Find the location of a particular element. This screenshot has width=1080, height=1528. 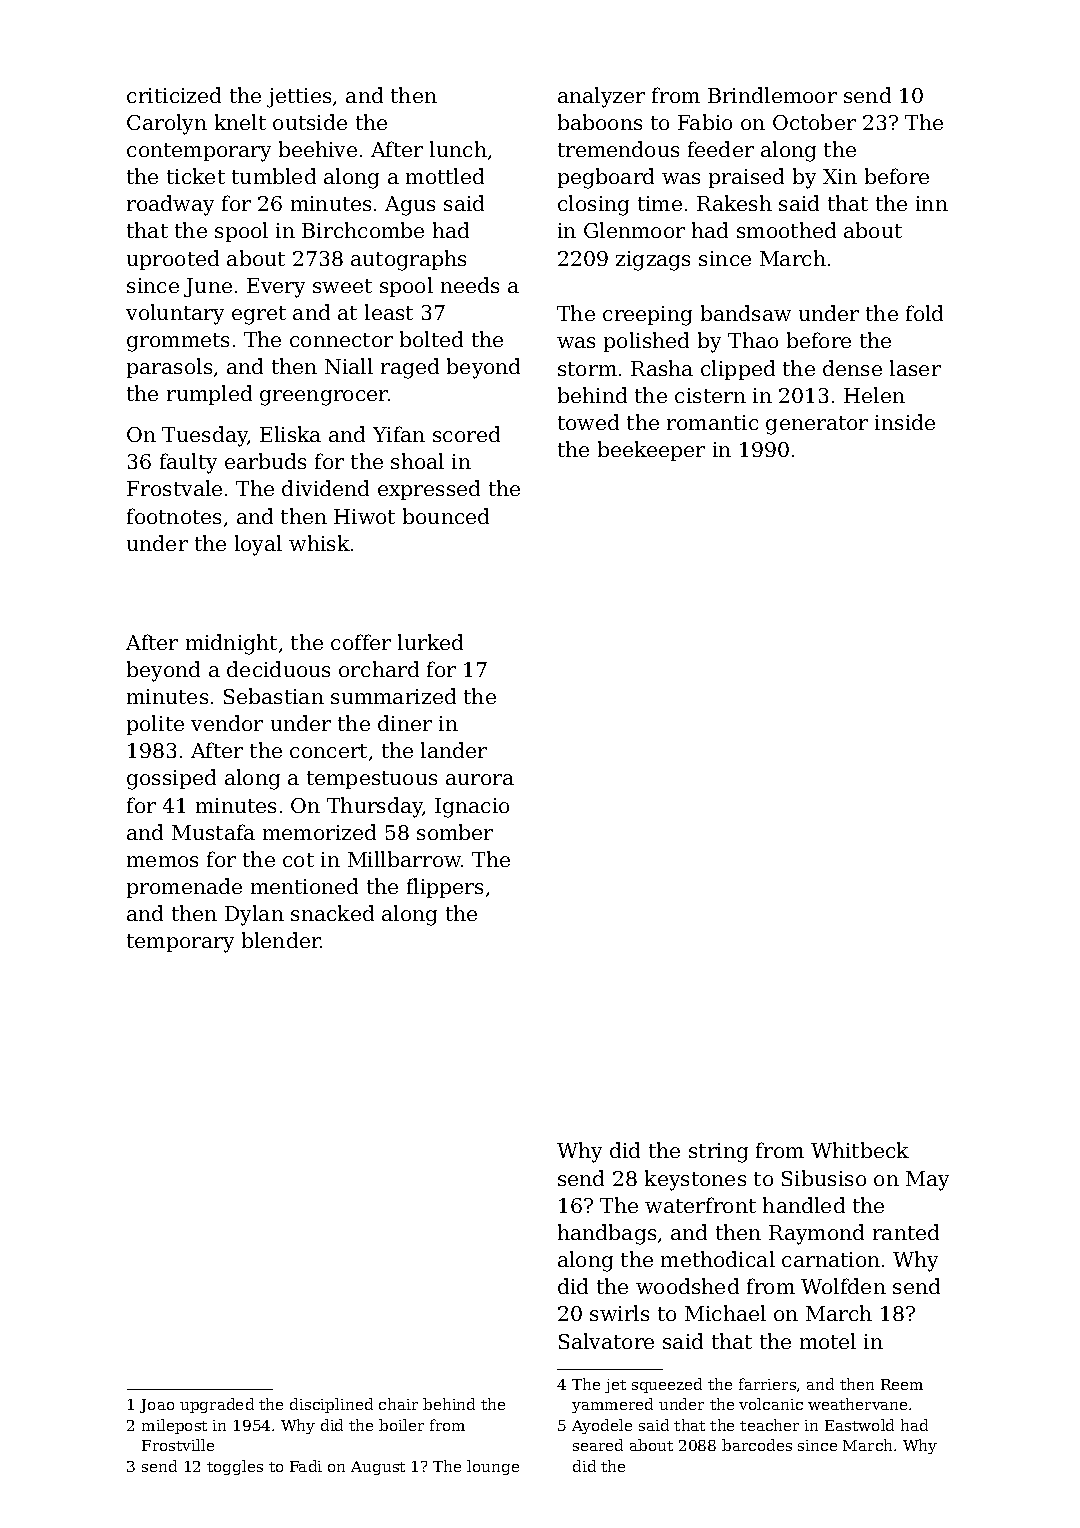

generator is located at coordinates (817, 425).
